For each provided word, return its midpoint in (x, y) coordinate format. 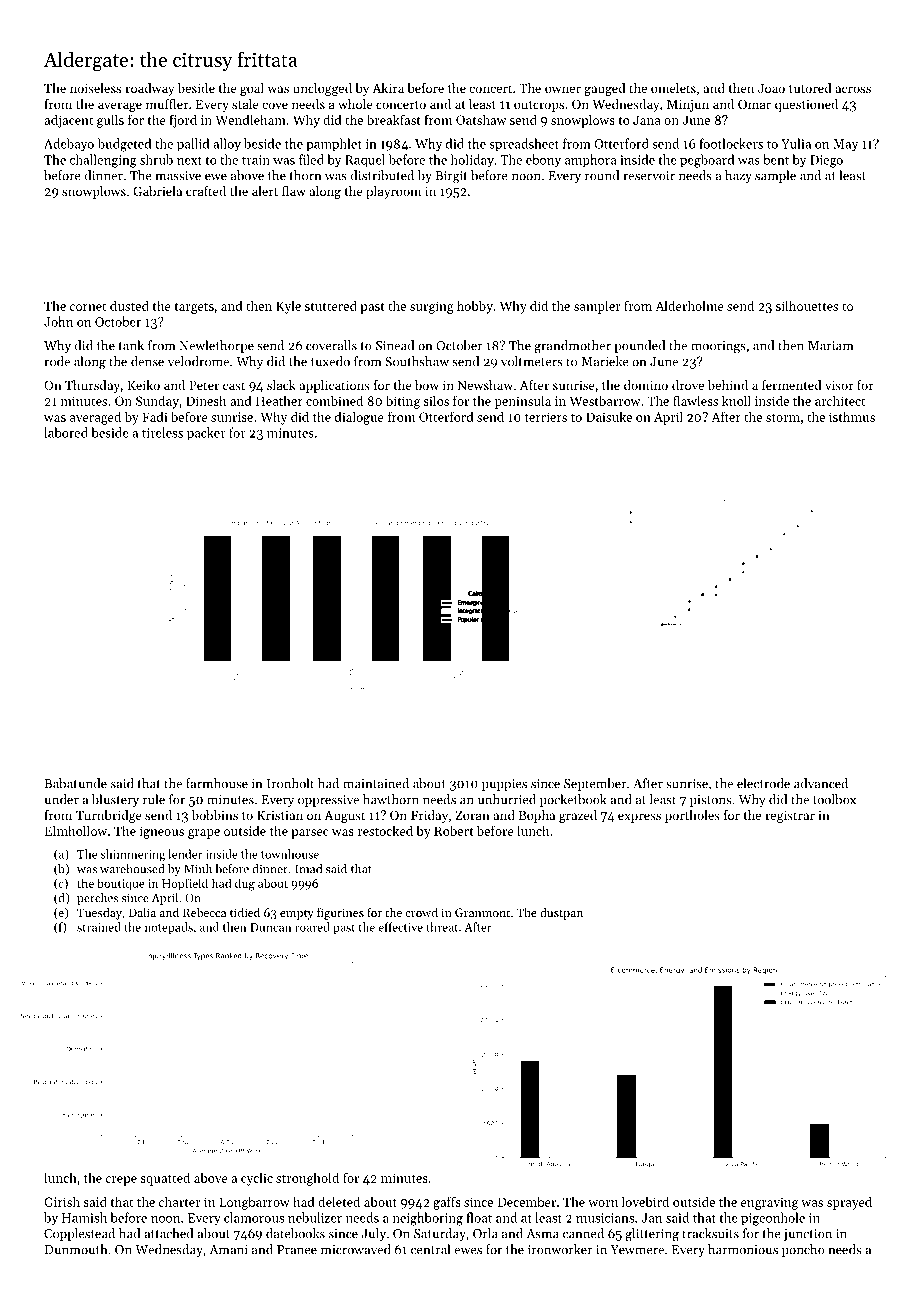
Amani (229, 1250)
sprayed (849, 1203)
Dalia (142, 912)
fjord (183, 121)
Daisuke (609, 416)
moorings (718, 347)
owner (563, 89)
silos (436, 400)
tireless (162, 432)
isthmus (852, 416)
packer (206, 434)
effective (401, 927)
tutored (810, 88)
